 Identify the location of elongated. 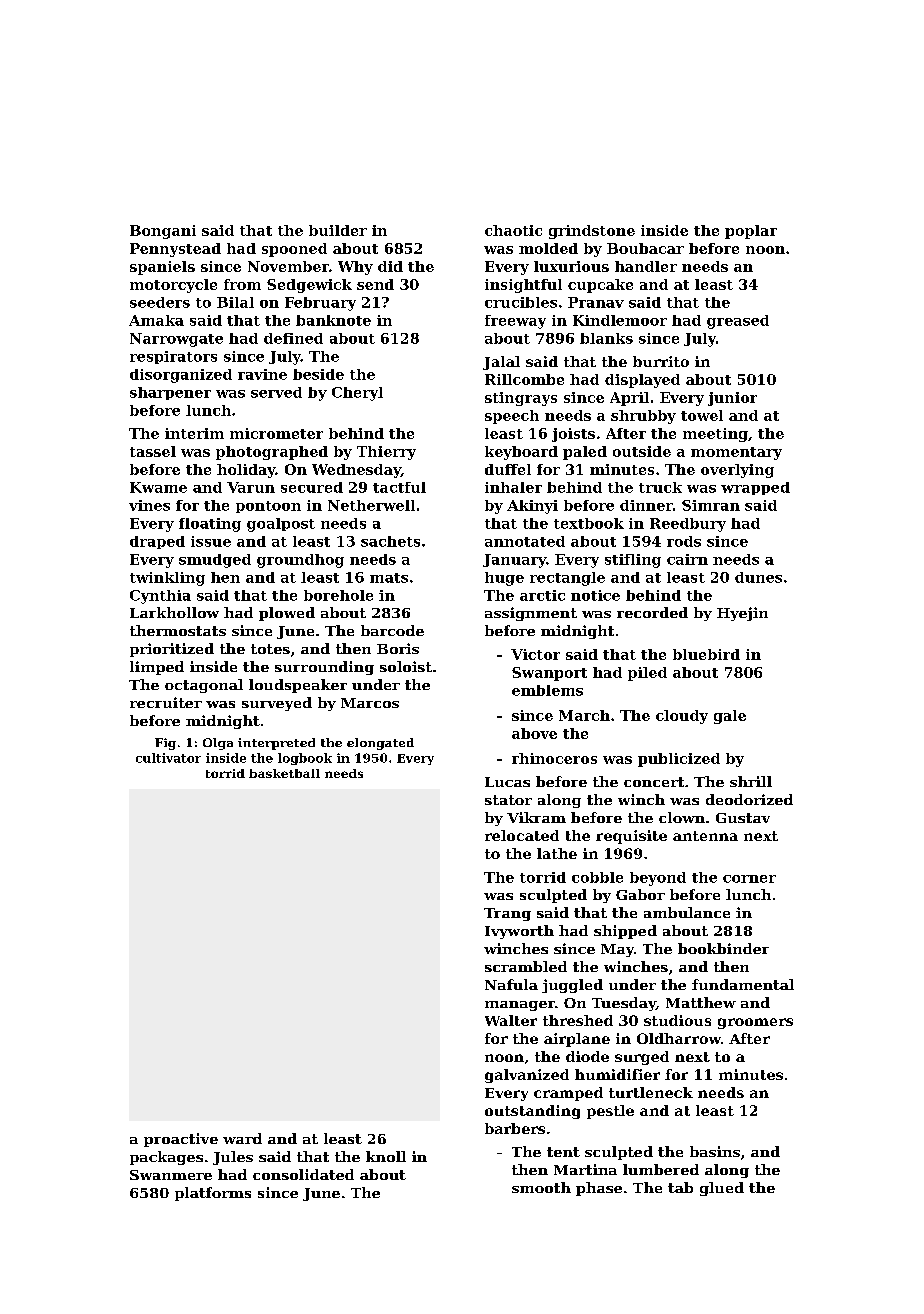
(380, 744).
